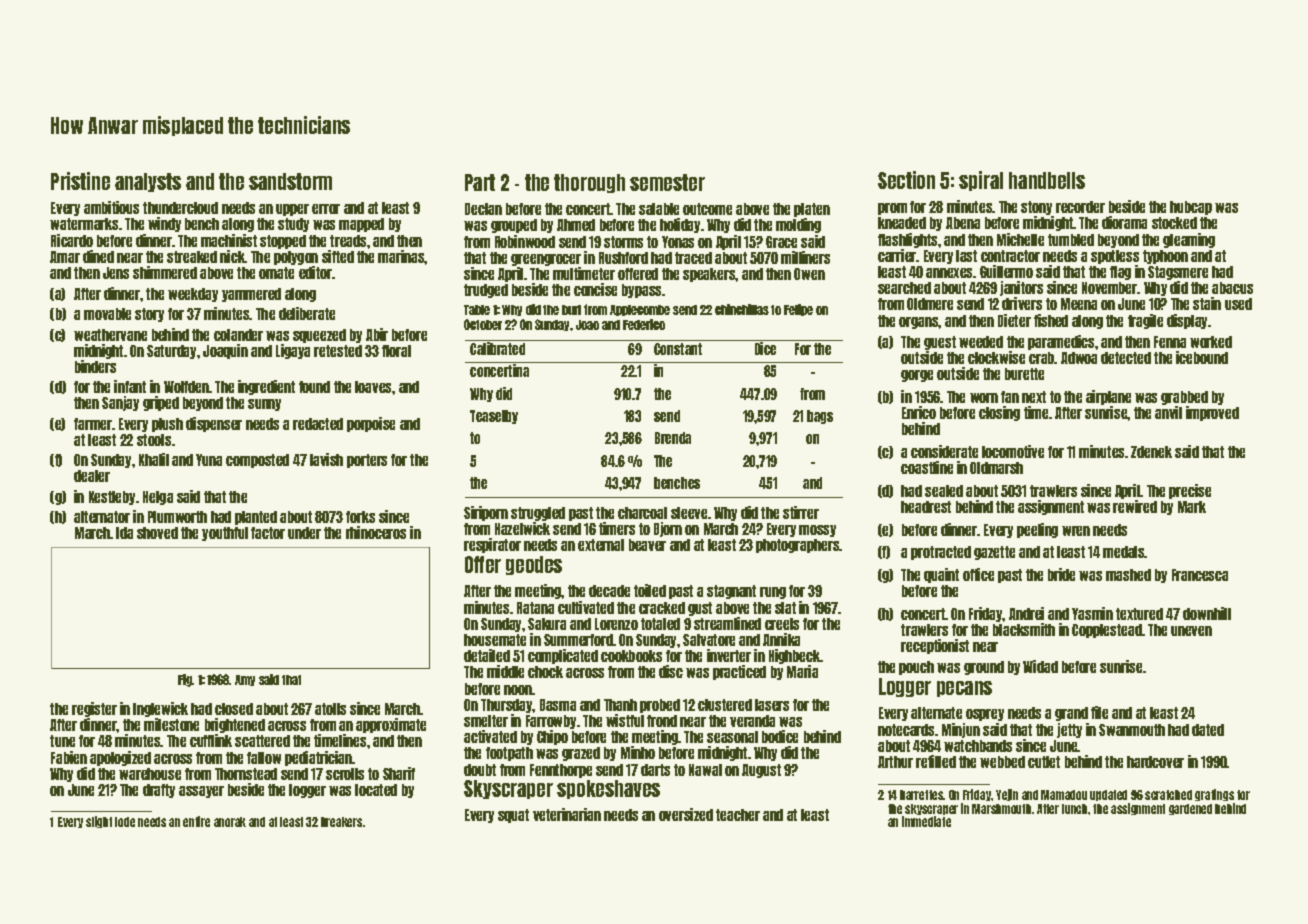 This image has width=1308, height=924. I want to click on lavish, so click(326, 459).
